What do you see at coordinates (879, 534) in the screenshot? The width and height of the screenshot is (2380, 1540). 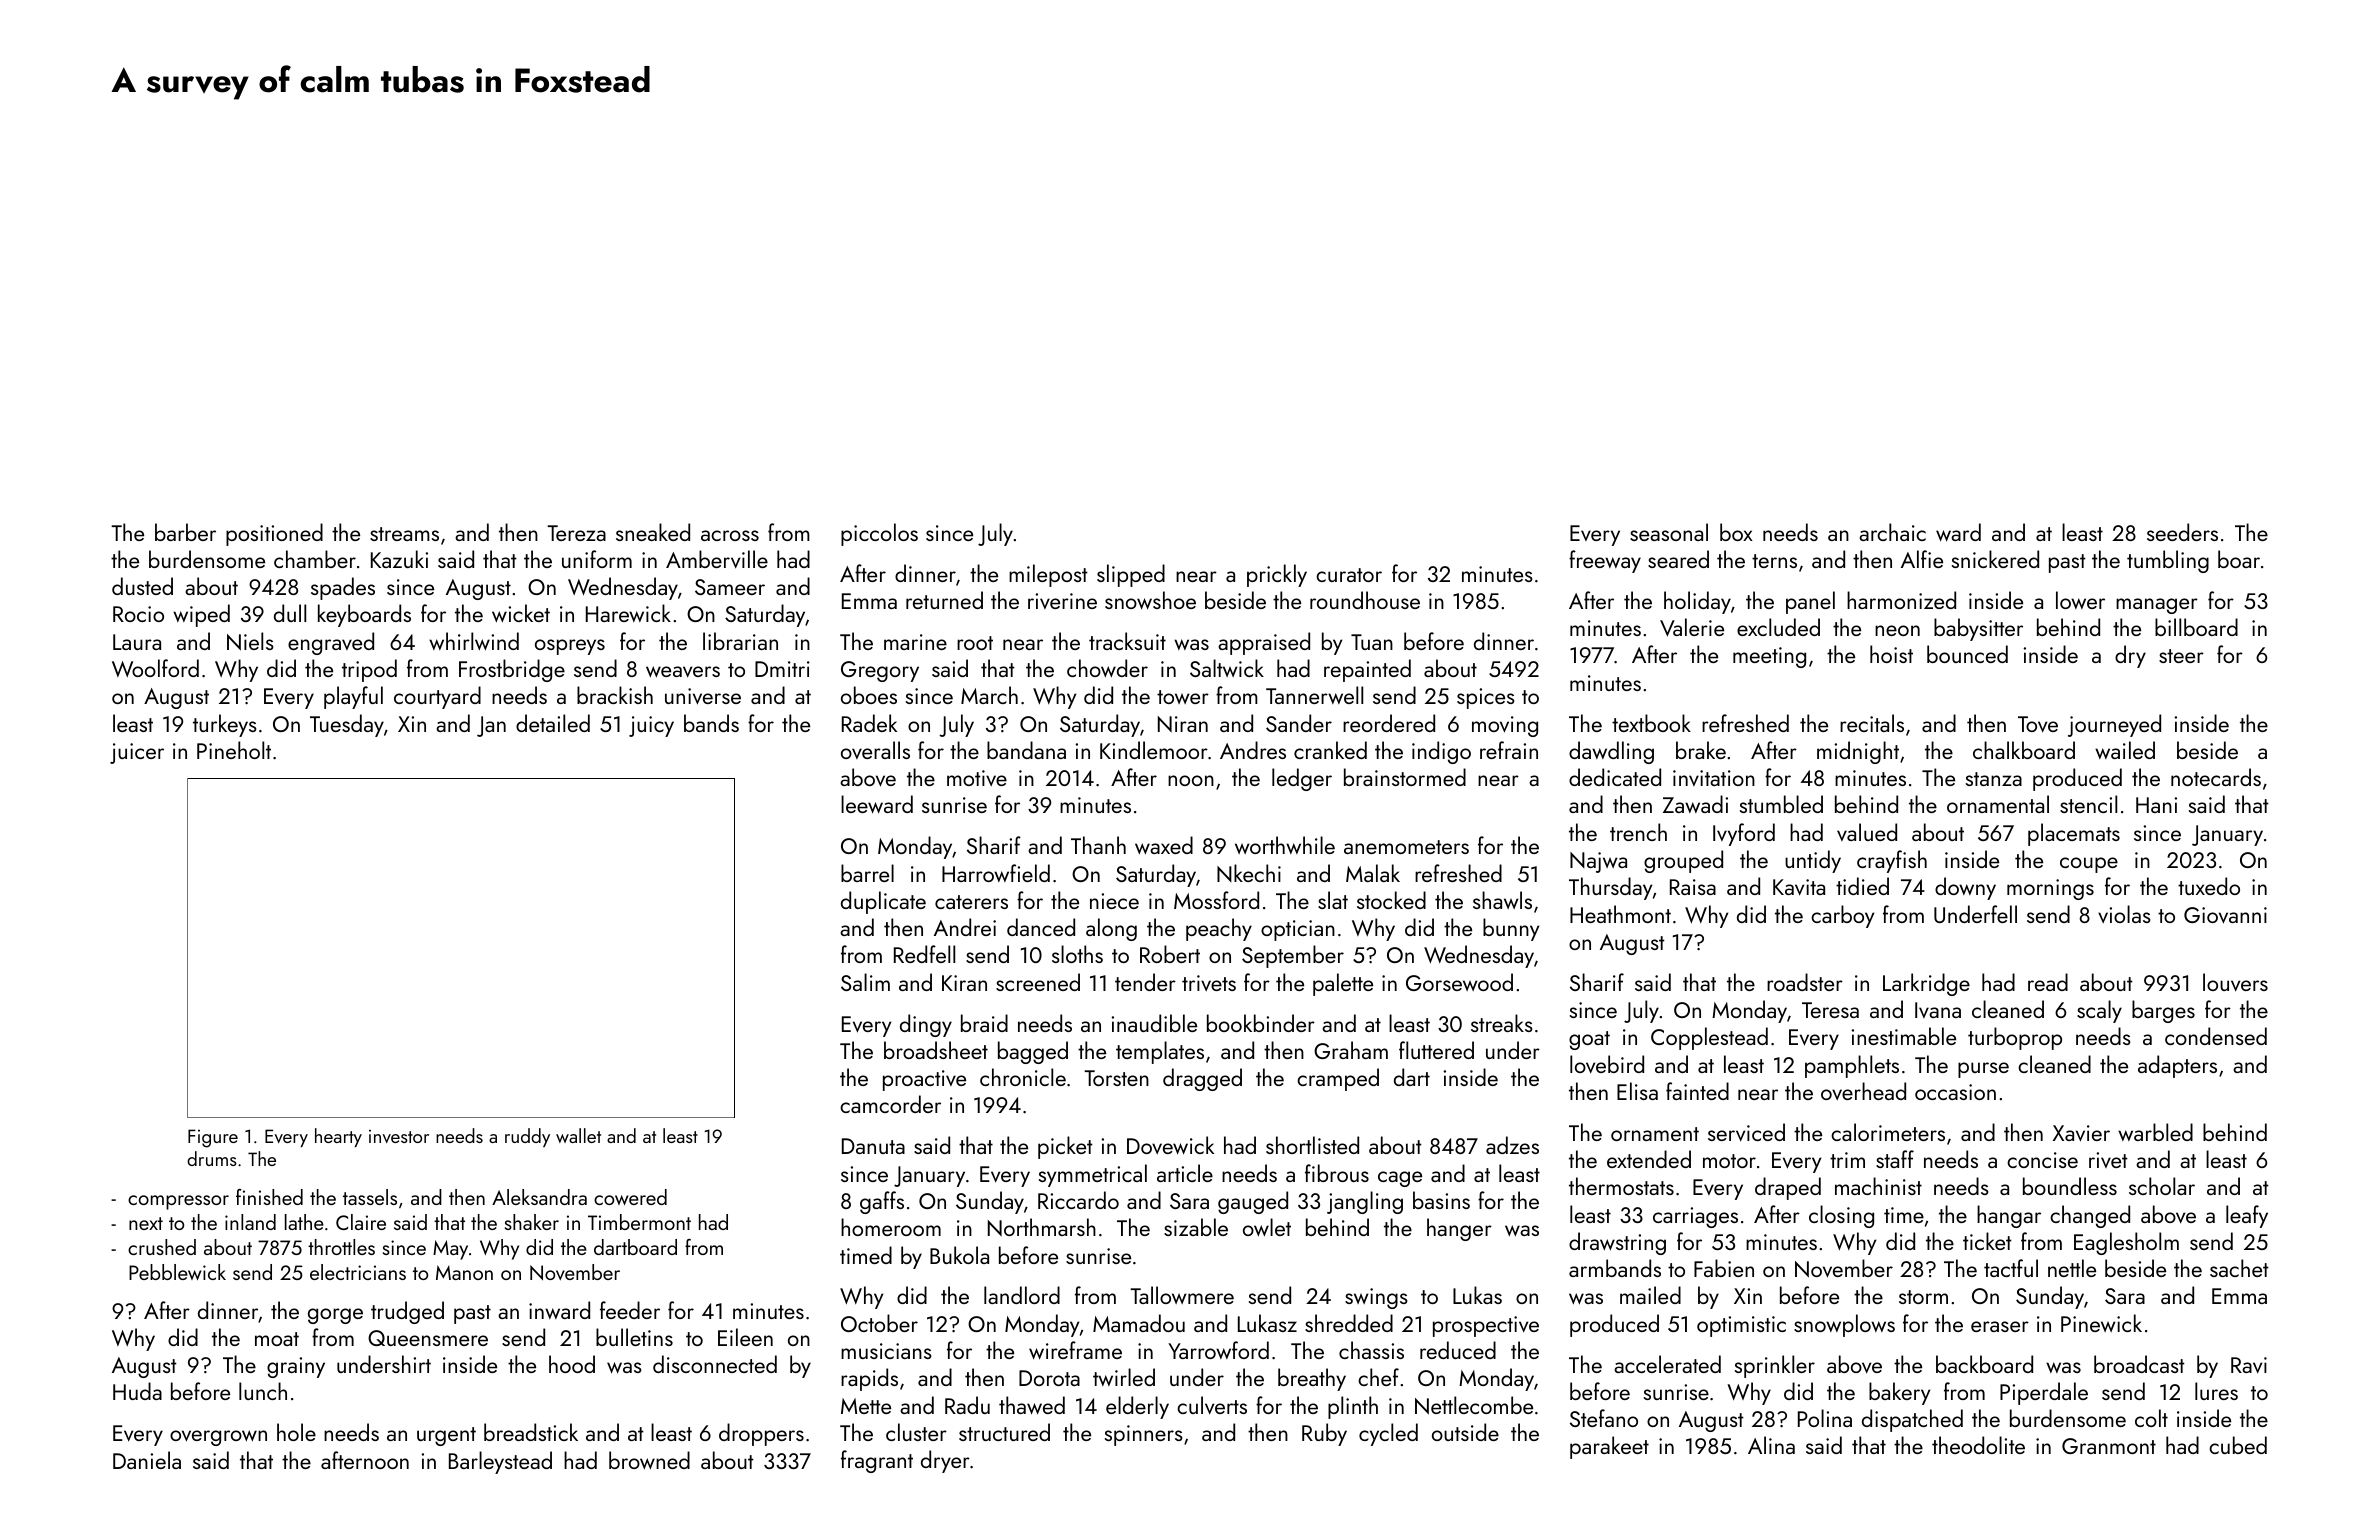 I see `piccolos` at bounding box center [879, 534].
